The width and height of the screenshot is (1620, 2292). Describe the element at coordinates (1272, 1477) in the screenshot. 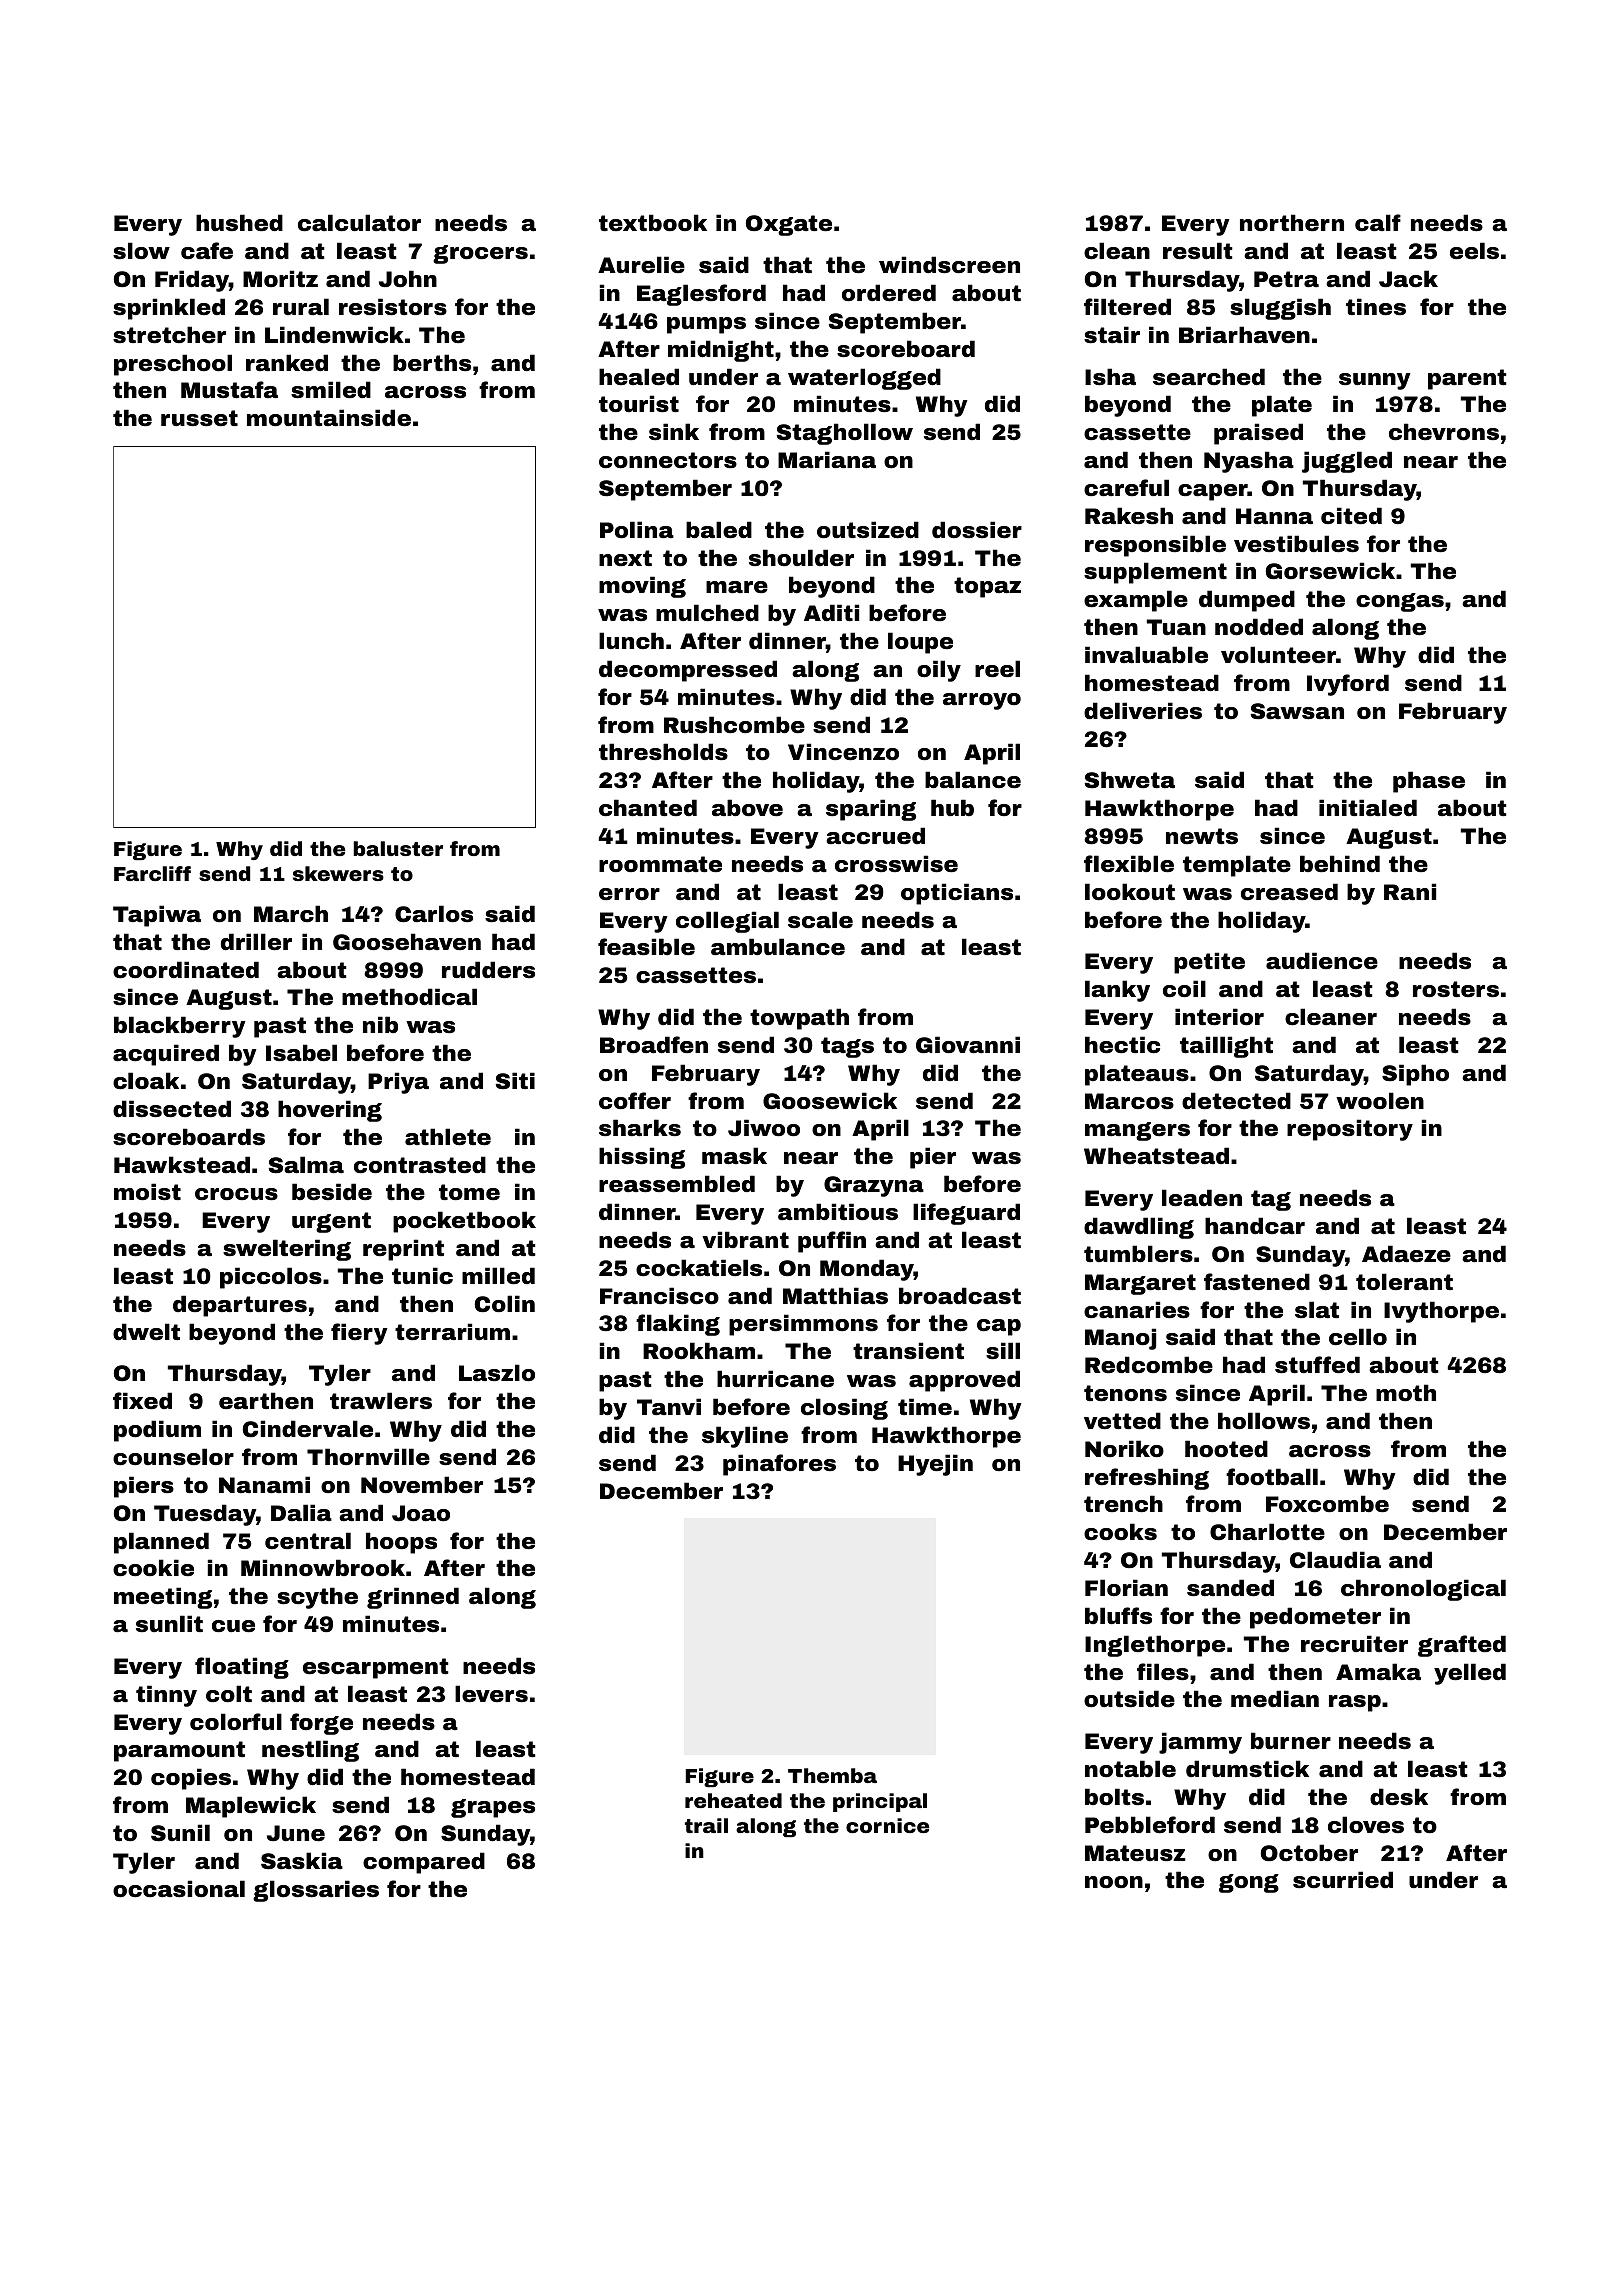

I see `football` at that location.
